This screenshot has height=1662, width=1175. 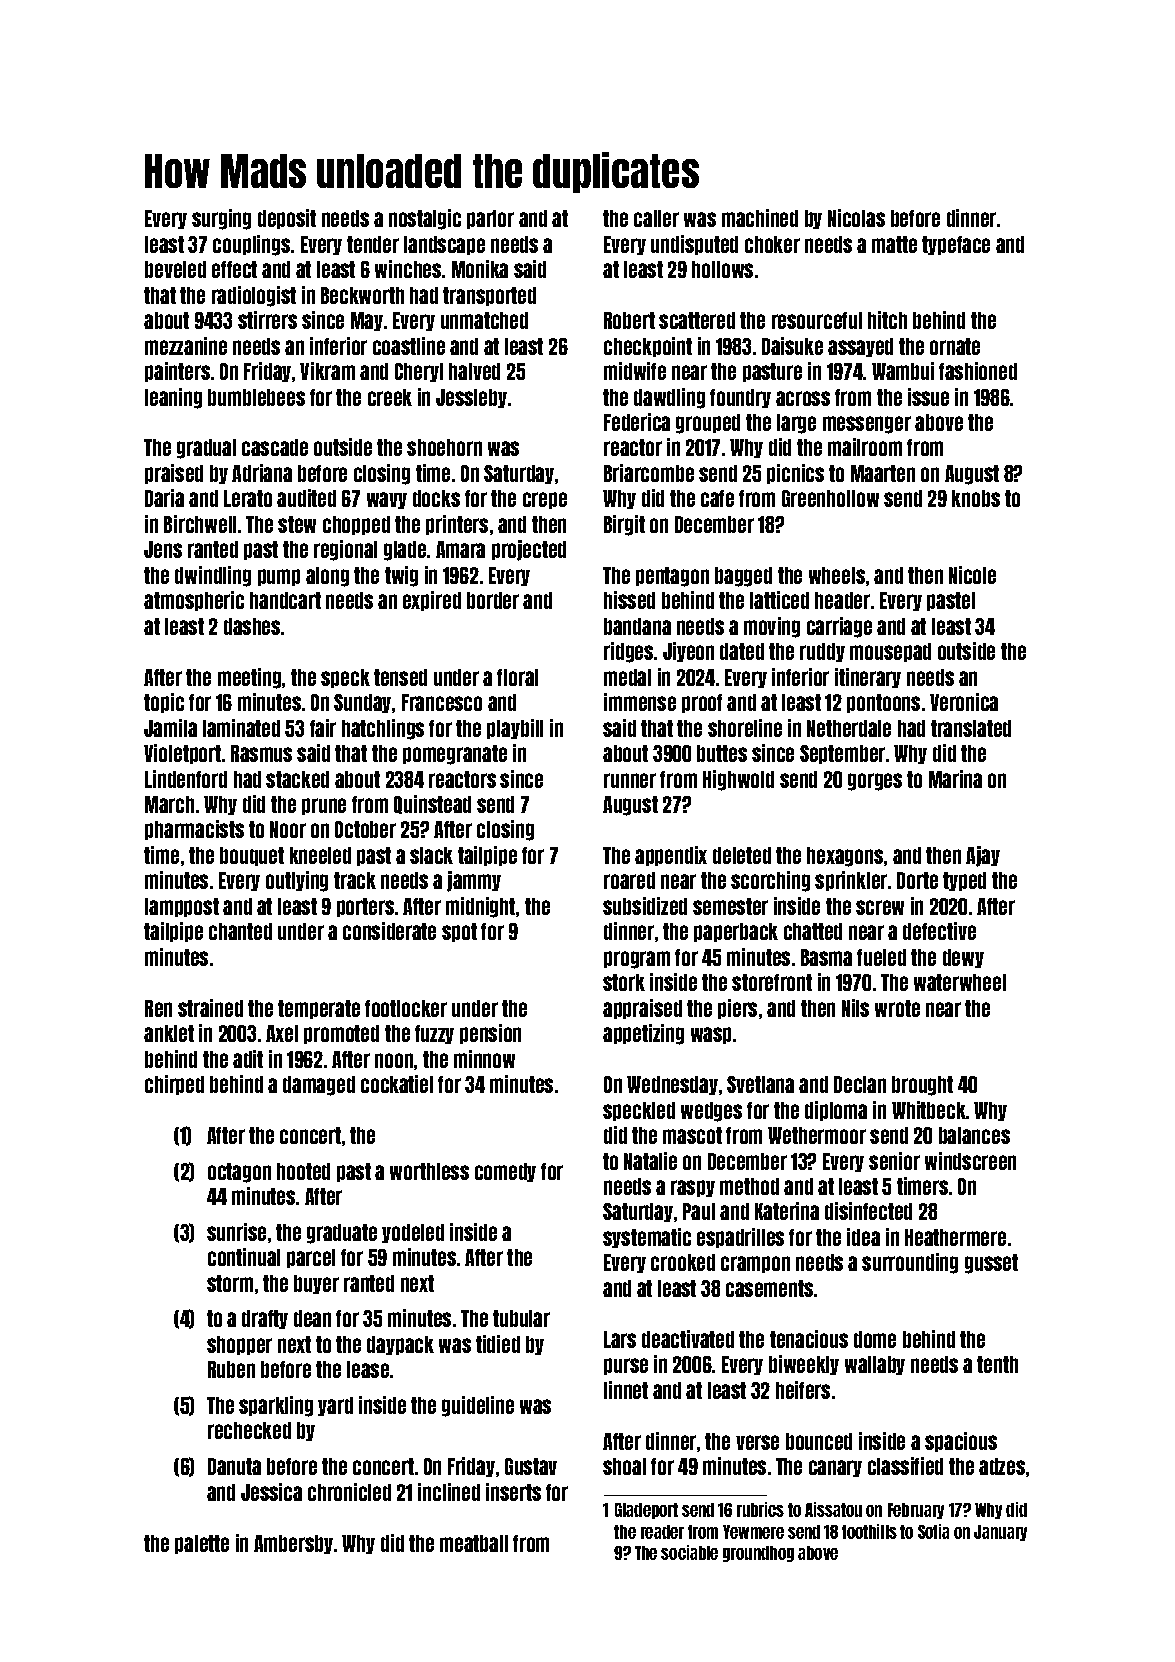 What do you see at coordinates (515, 729) in the screenshot?
I see `playbill` at bounding box center [515, 729].
